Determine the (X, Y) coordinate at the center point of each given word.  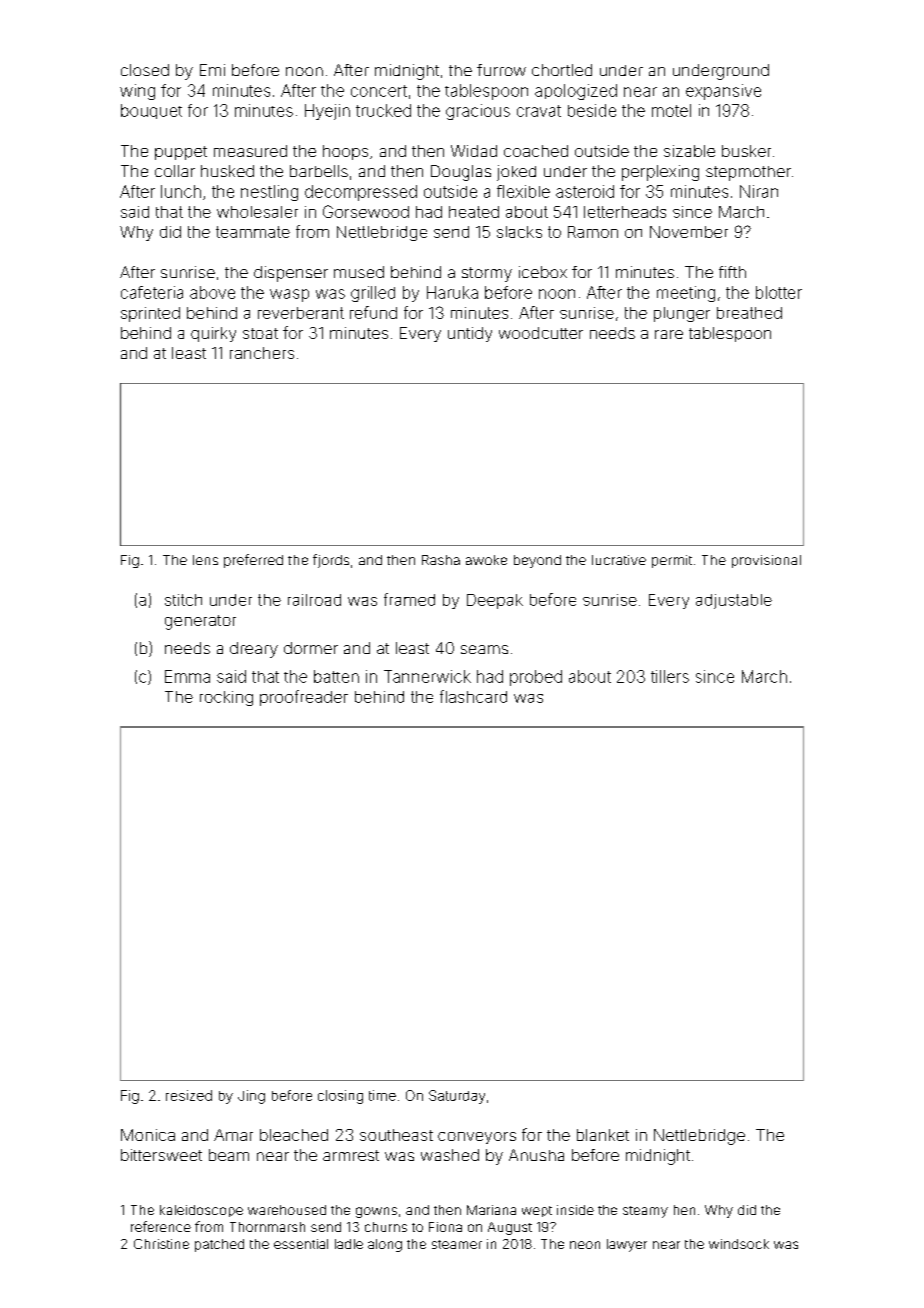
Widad (474, 151)
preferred (253, 561)
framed (409, 599)
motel (671, 110)
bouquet (151, 111)
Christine (161, 1244)
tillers (670, 676)
